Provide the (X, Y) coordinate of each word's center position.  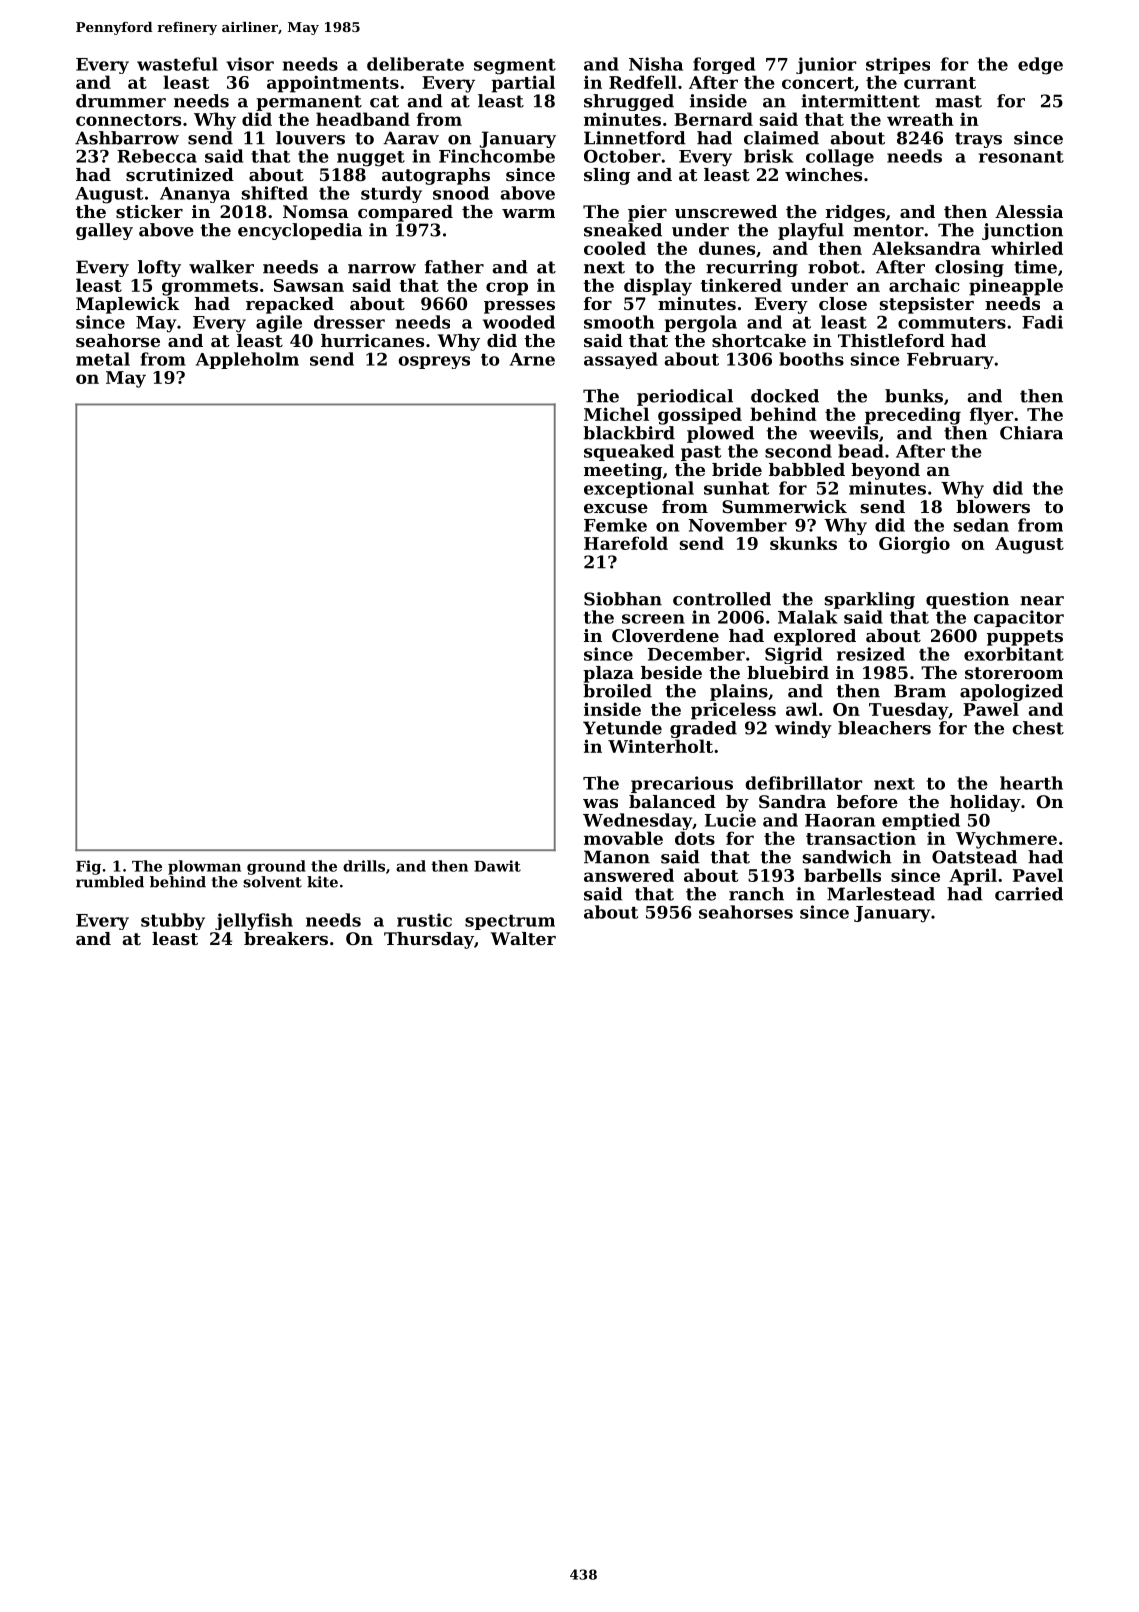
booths (811, 359)
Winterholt (660, 746)
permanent (309, 103)
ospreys (434, 362)
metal (103, 359)
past (701, 453)
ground (276, 867)
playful (811, 231)
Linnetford (635, 138)
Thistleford (891, 340)
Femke (615, 525)
